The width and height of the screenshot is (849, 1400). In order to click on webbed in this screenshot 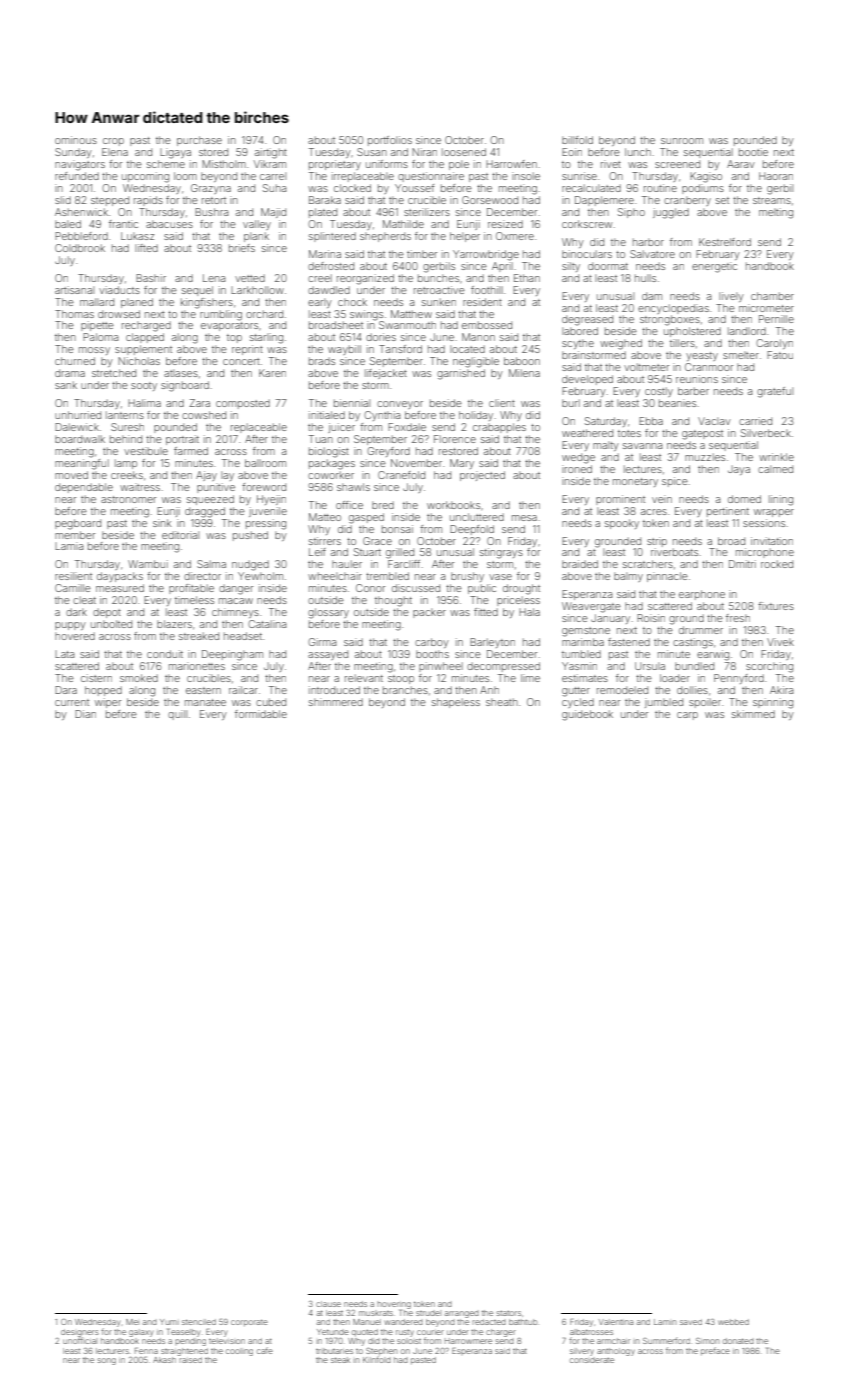, I will do `click(733, 1322)`.
